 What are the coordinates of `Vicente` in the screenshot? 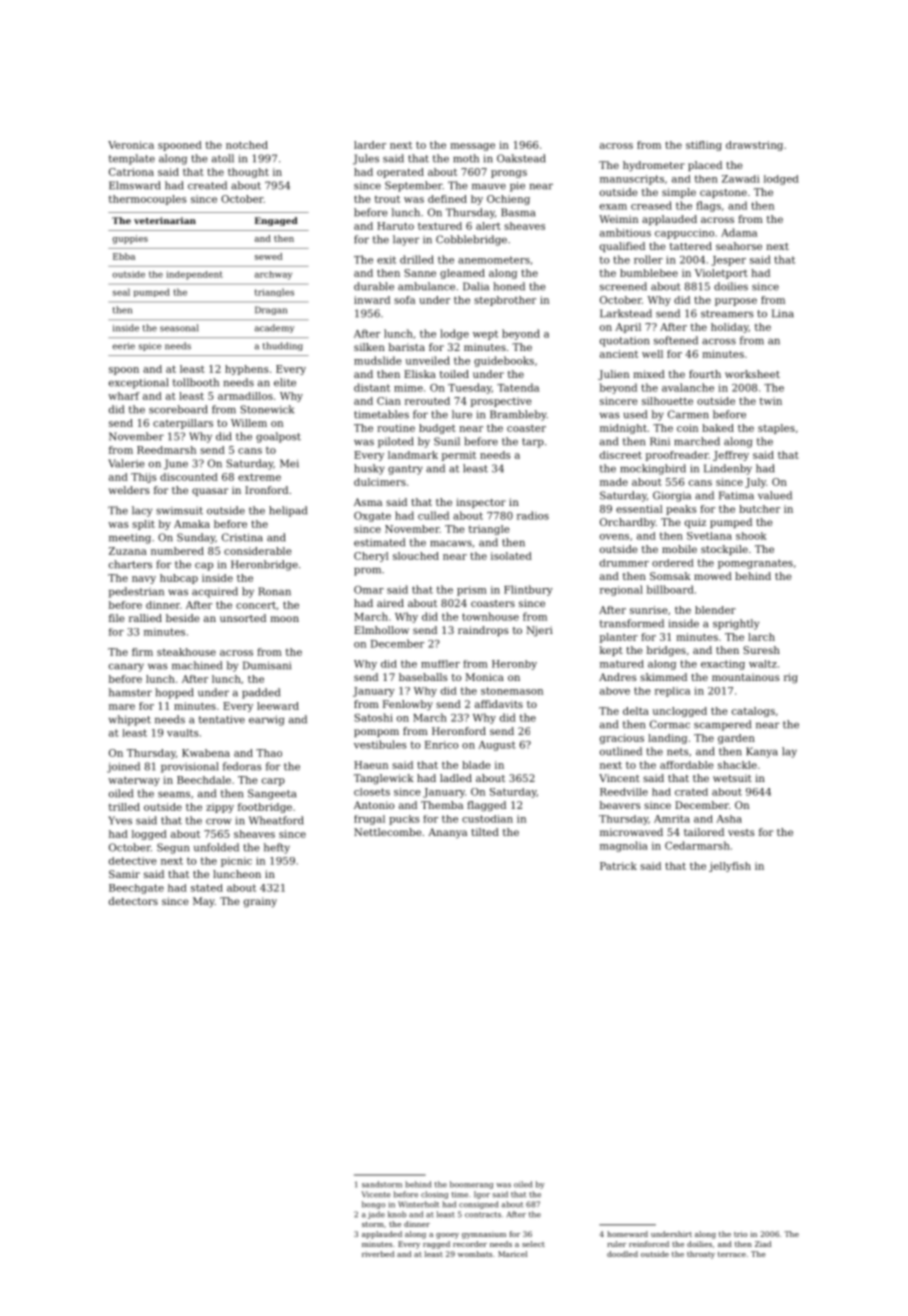 It's located at (376, 1194).
